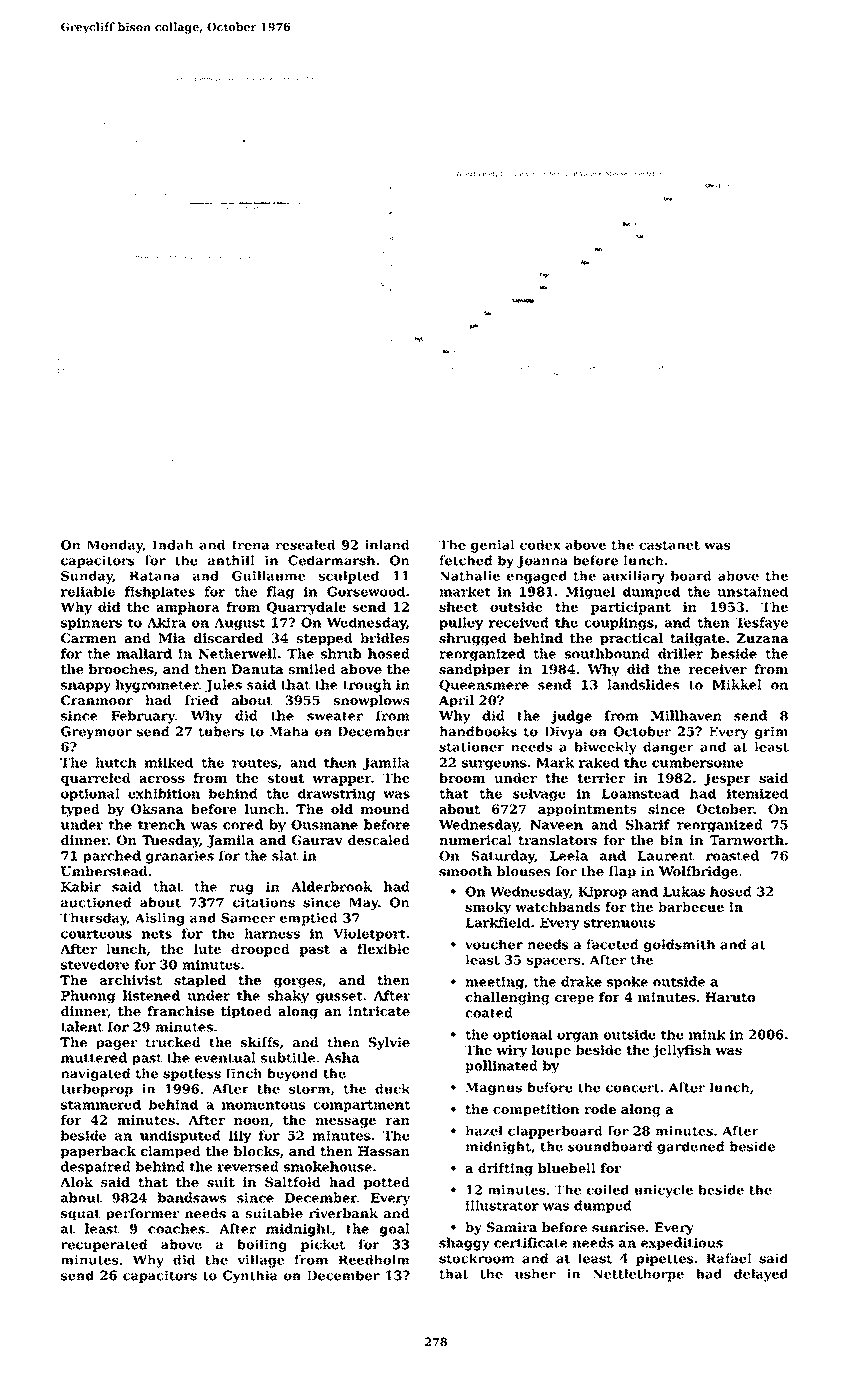 Image resolution: width=849 pixels, height=1400 pixels. Describe the element at coordinates (82, 1026) in the page. I see `talent` at that location.
